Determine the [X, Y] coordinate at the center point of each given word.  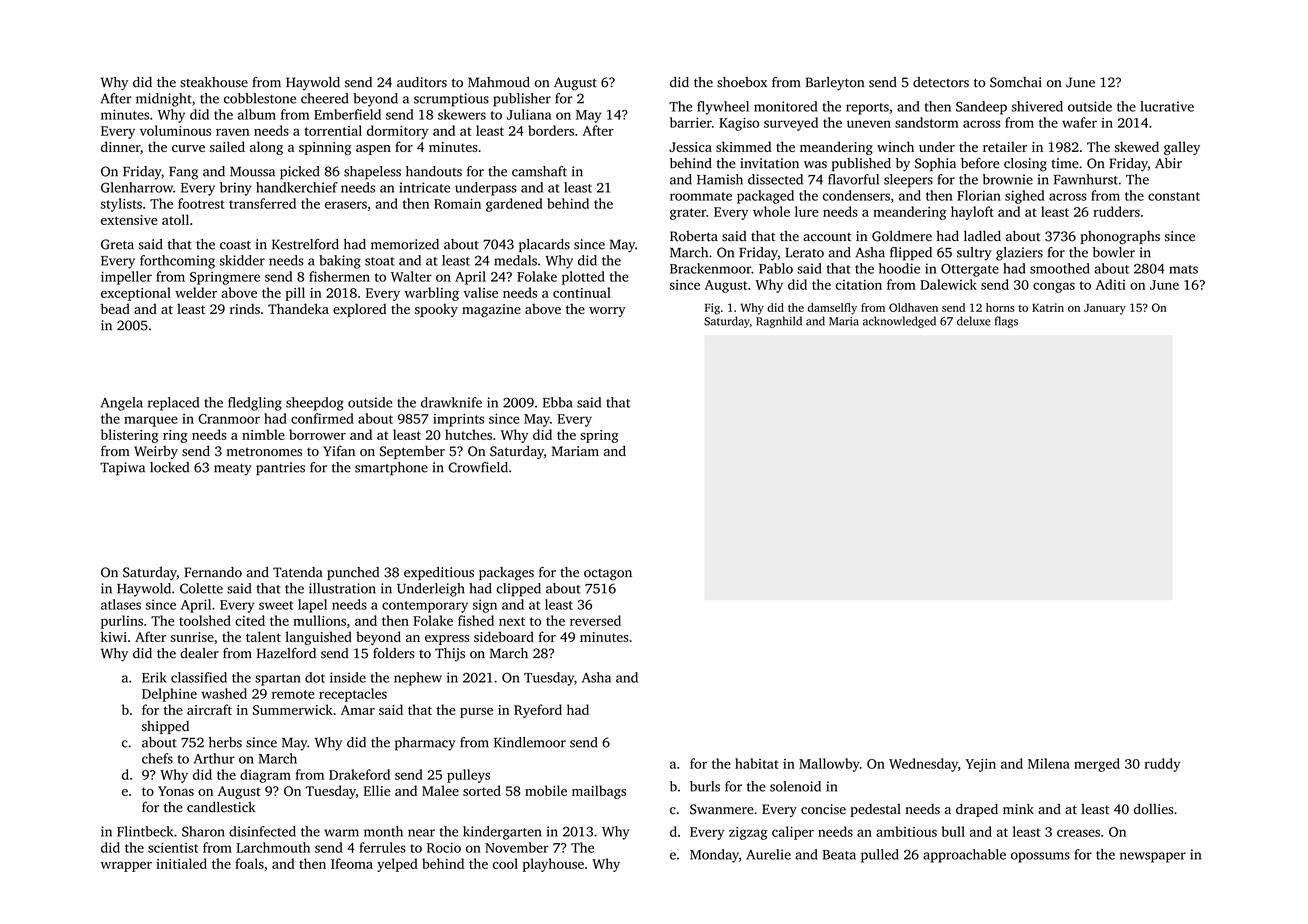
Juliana [529, 114]
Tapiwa [122, 469]
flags [1006, 322]
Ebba [558, 402]
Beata [839, 855]
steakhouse [214, 82]
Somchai [1016, 82]
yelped [397, 865]
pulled [880, 856]
